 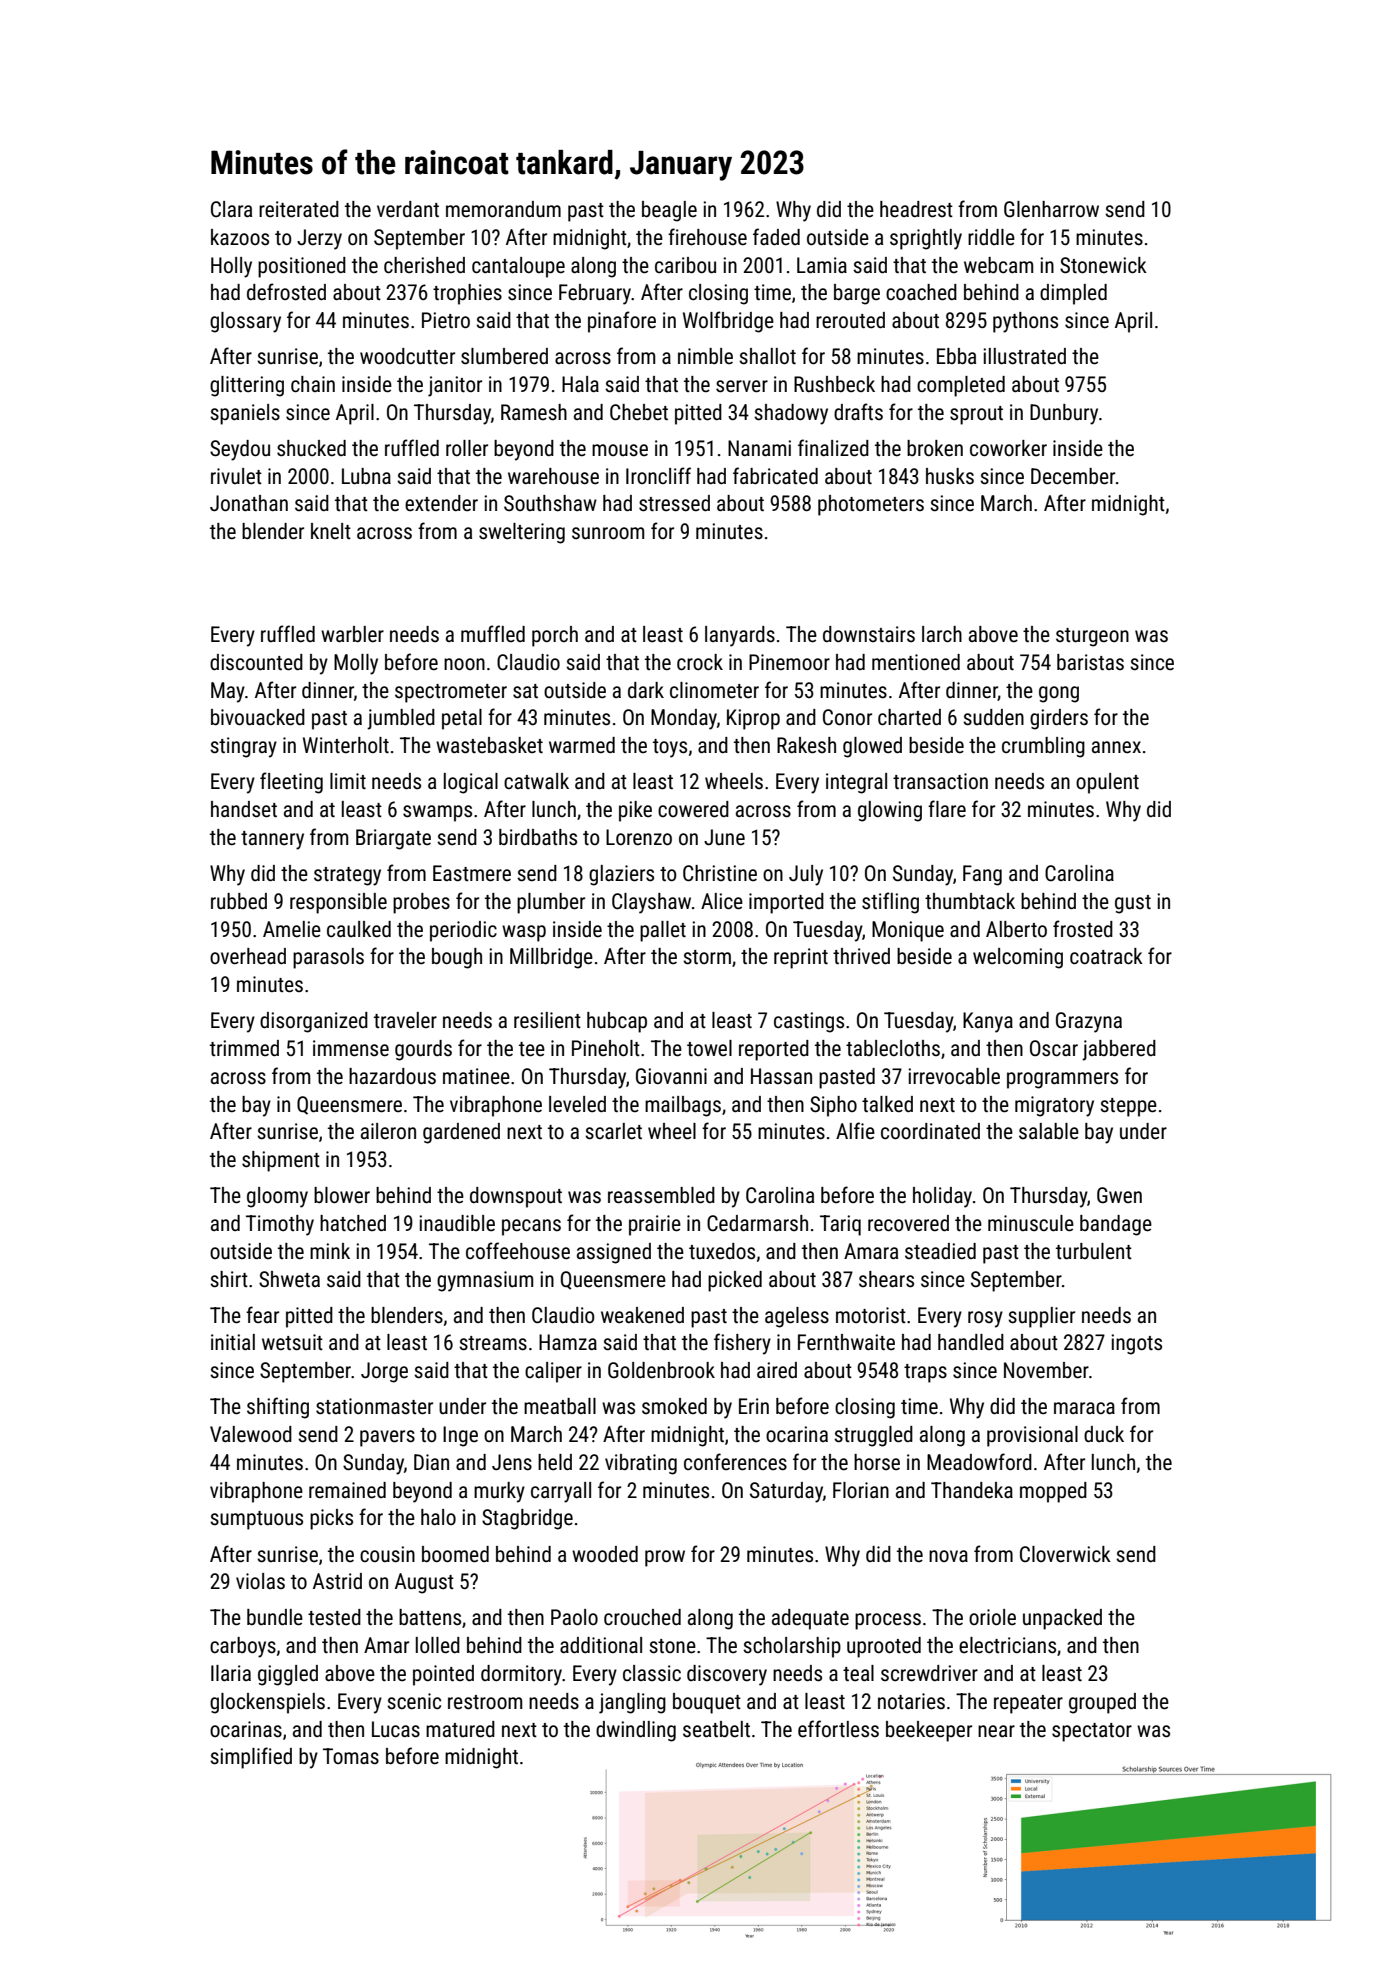 I want to click on sunroom, so click(x=608, y=533).
